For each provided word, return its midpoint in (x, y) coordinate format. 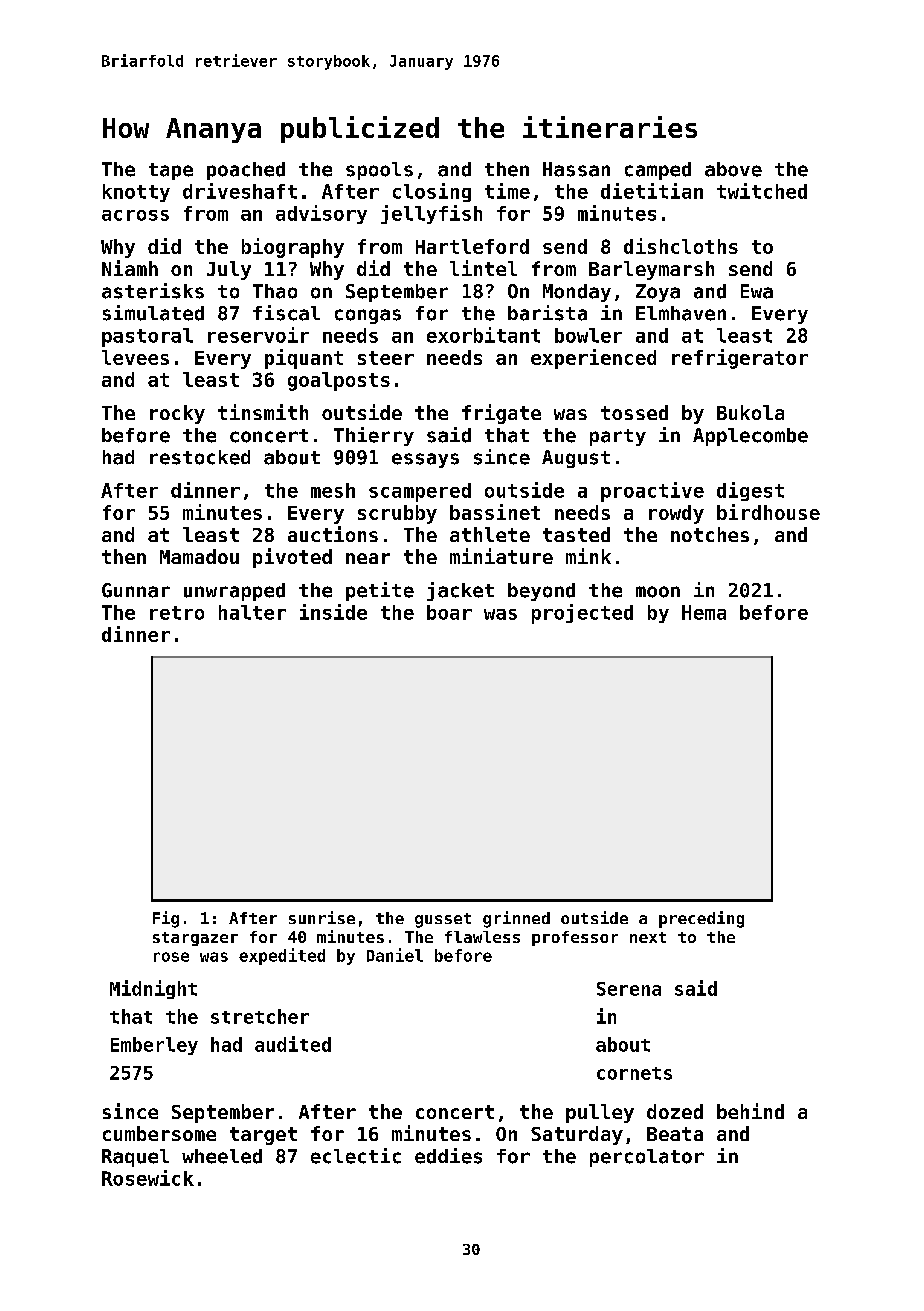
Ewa (757, 291)
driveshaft (240, 191)
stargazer (195, 939)
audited (293, 1044)
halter (252, 612)
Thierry (374, 436)
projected (582, 614)
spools (379, 171)
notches (710, 534)
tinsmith (263, 412)
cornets (634, 1073)
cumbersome (159, 1133)
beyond (541, 592)
